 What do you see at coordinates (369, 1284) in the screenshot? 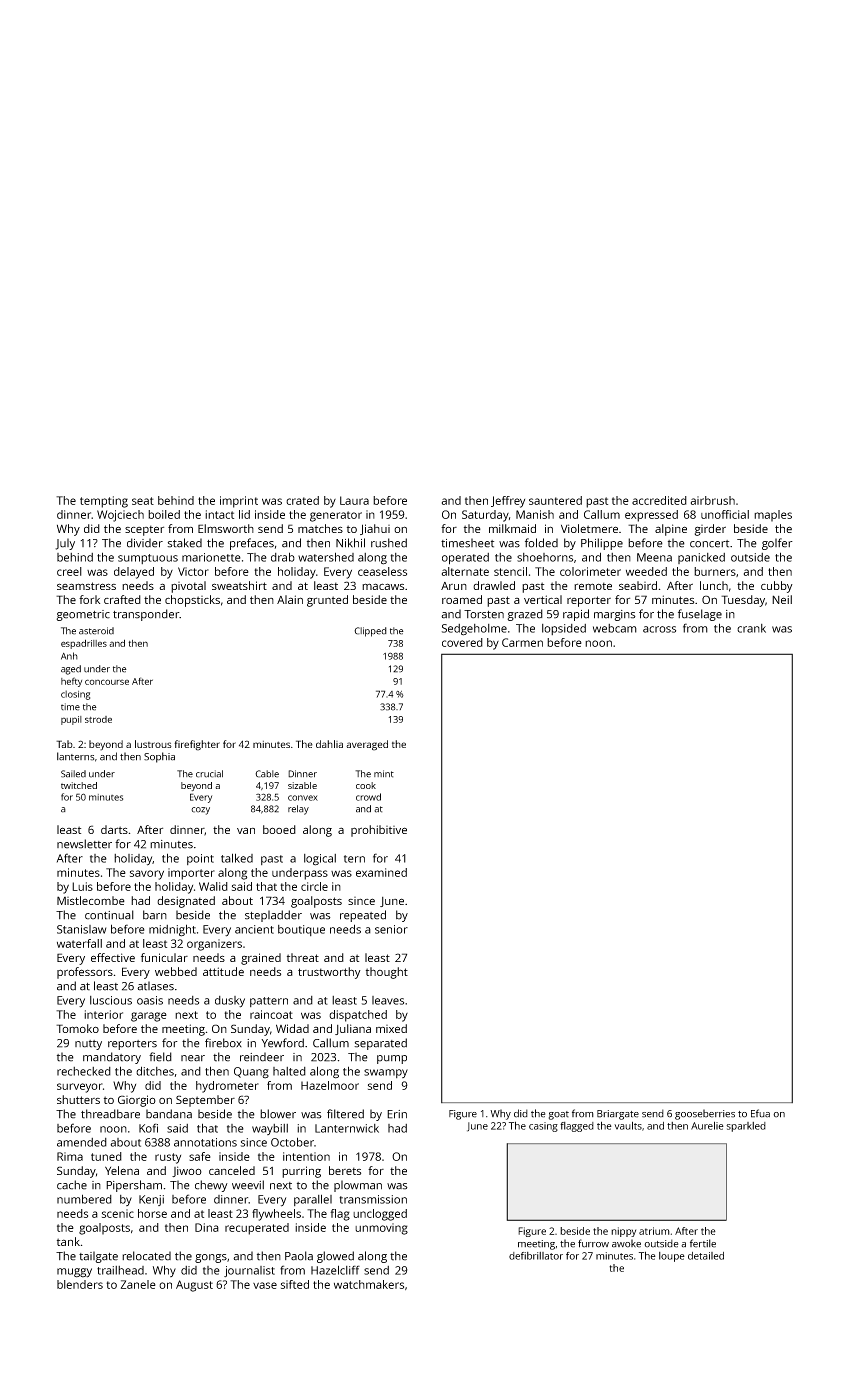
I see `watchmakers` at bounding box center [369, 1284].
